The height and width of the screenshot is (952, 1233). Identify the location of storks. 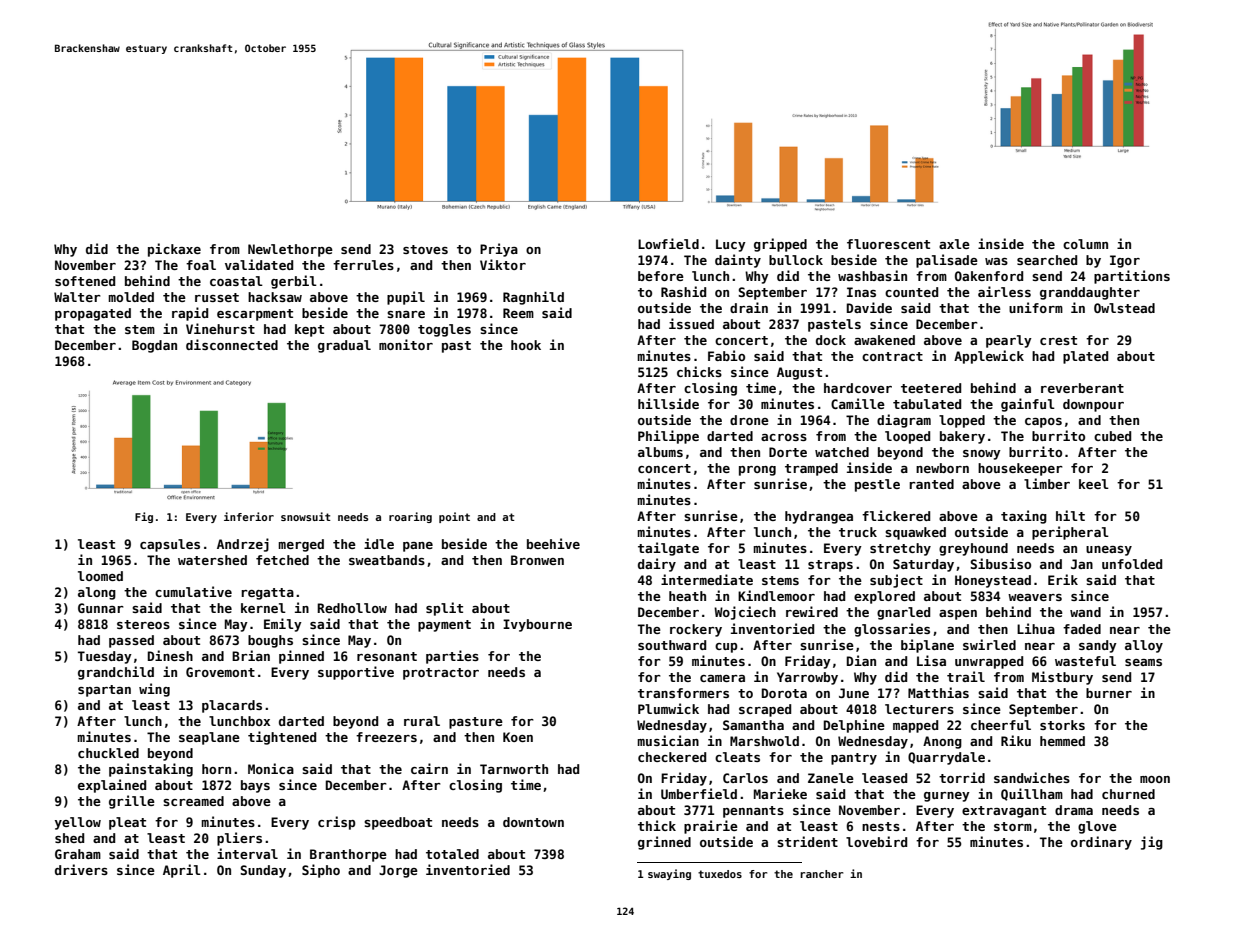
(1062, 725).
